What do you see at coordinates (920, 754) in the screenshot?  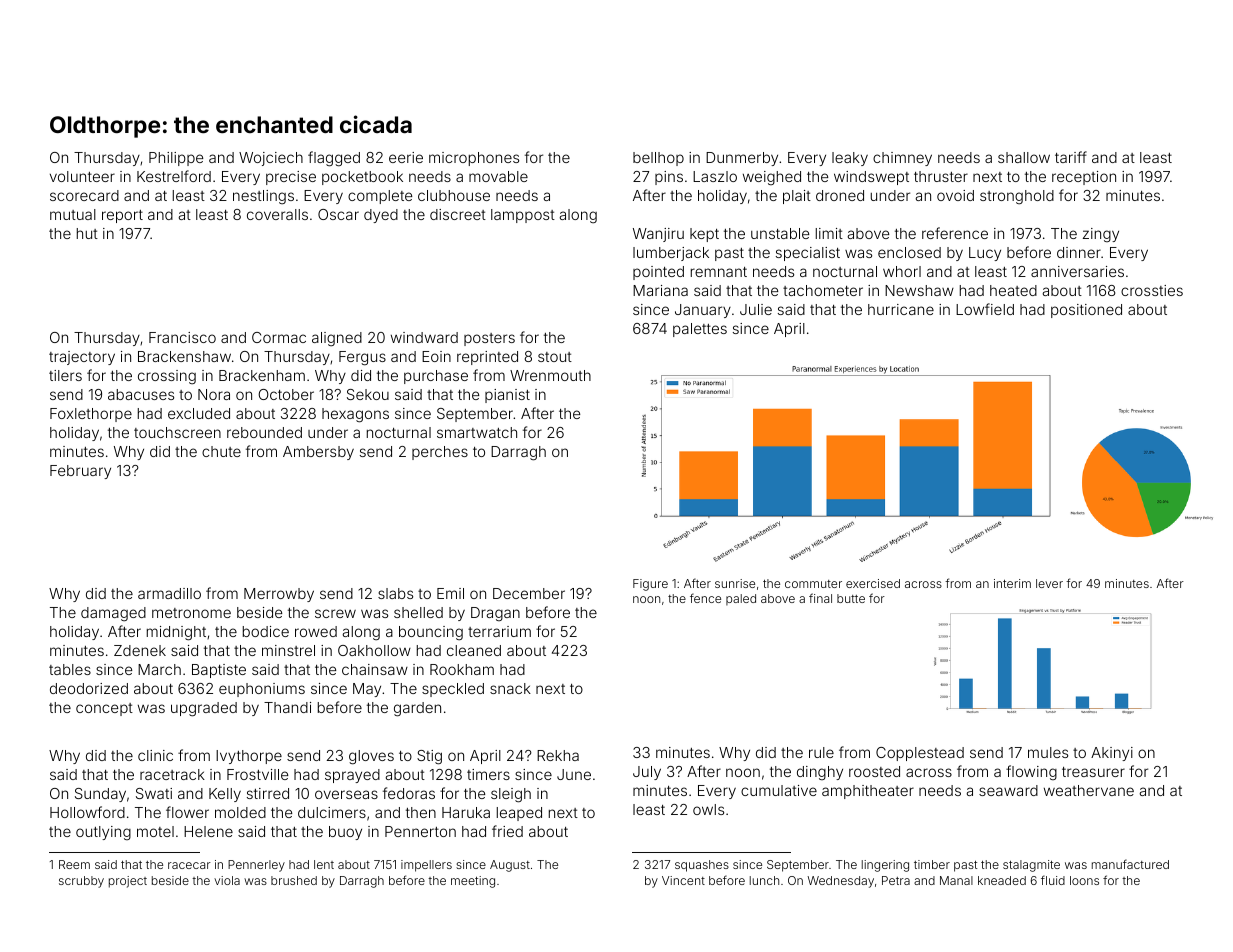 I see `Copplestead` at bounding box center [920, 754].
